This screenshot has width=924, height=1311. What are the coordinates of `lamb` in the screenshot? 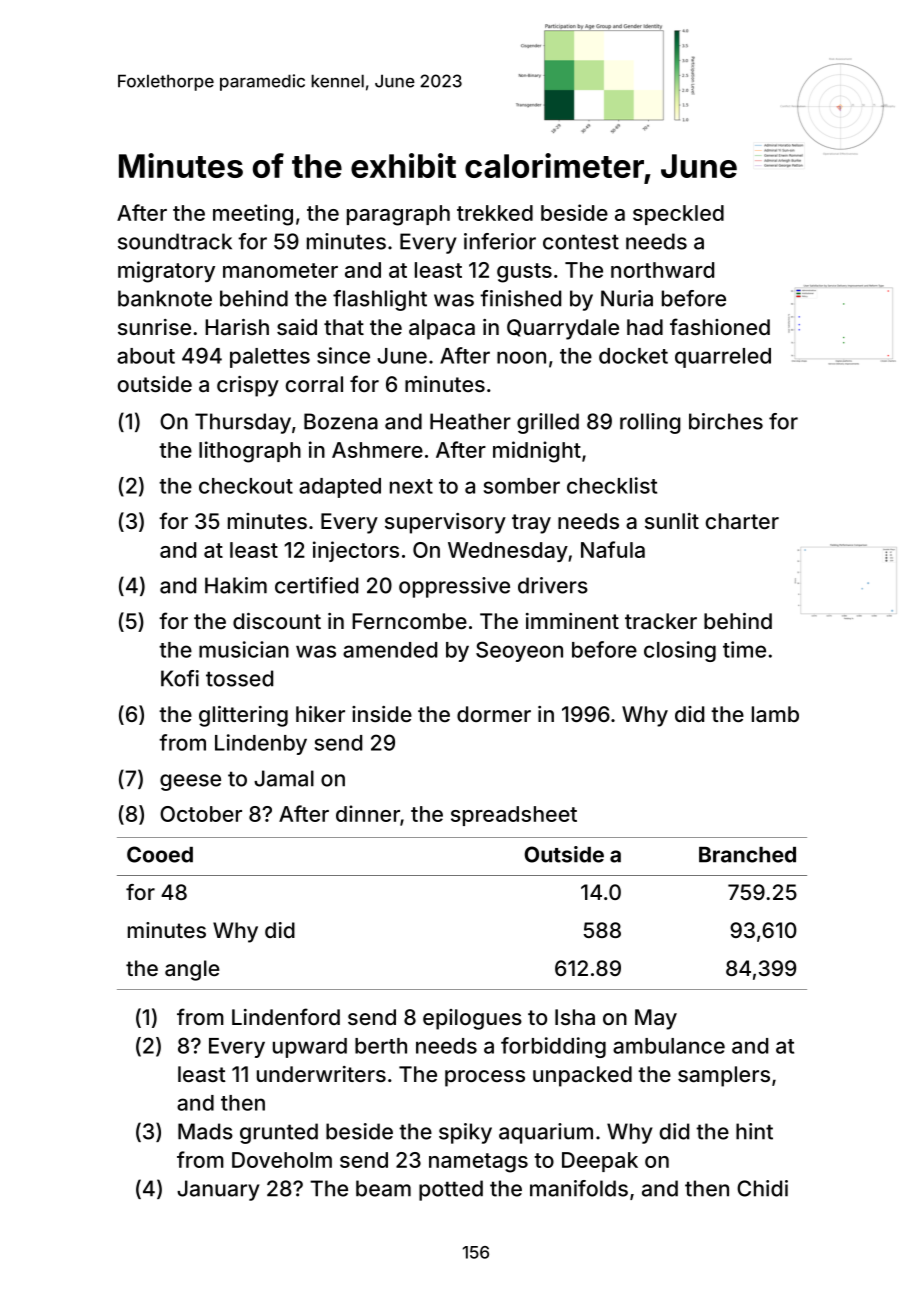 It's located at (775, 714).
